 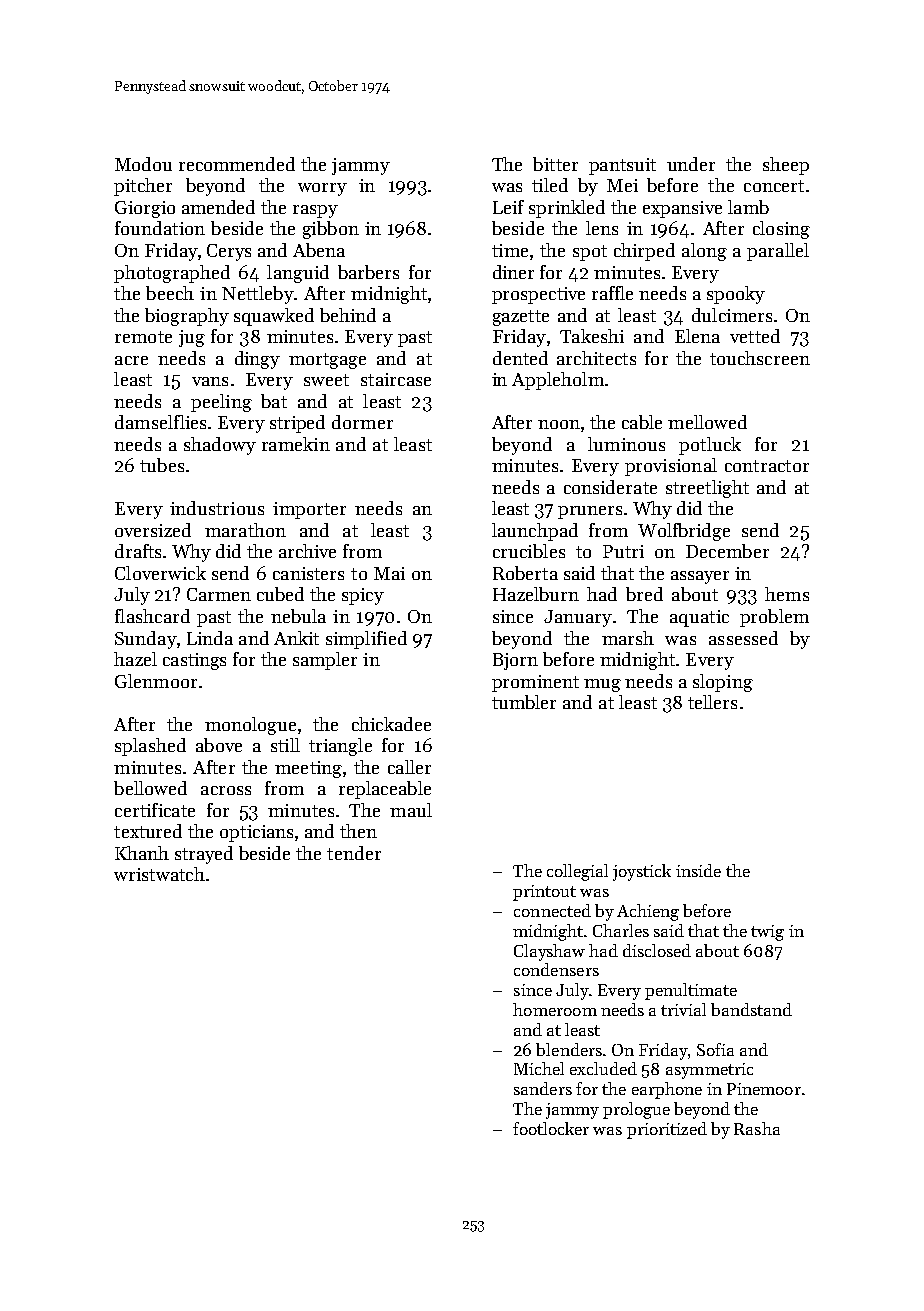 I want to click on tumbler, so click(x=524, y=702).
